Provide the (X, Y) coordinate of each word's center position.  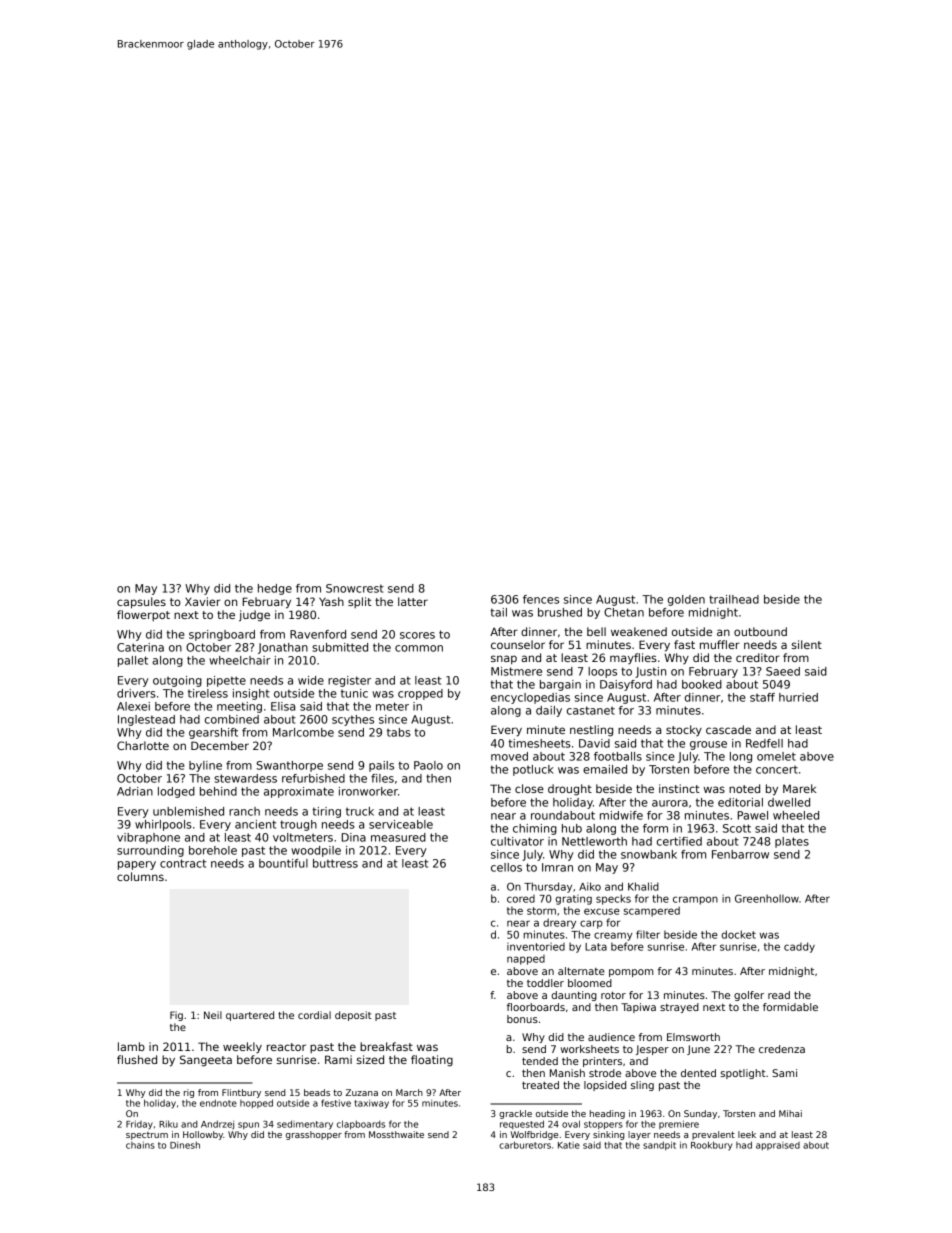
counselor (518, 644)
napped (526, 960)
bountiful (283, 863)
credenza (782, 1049)
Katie (569, 1145)
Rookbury (711, 1146)
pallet (133, 661)
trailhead (734, 599)
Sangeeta (206, 1061)
